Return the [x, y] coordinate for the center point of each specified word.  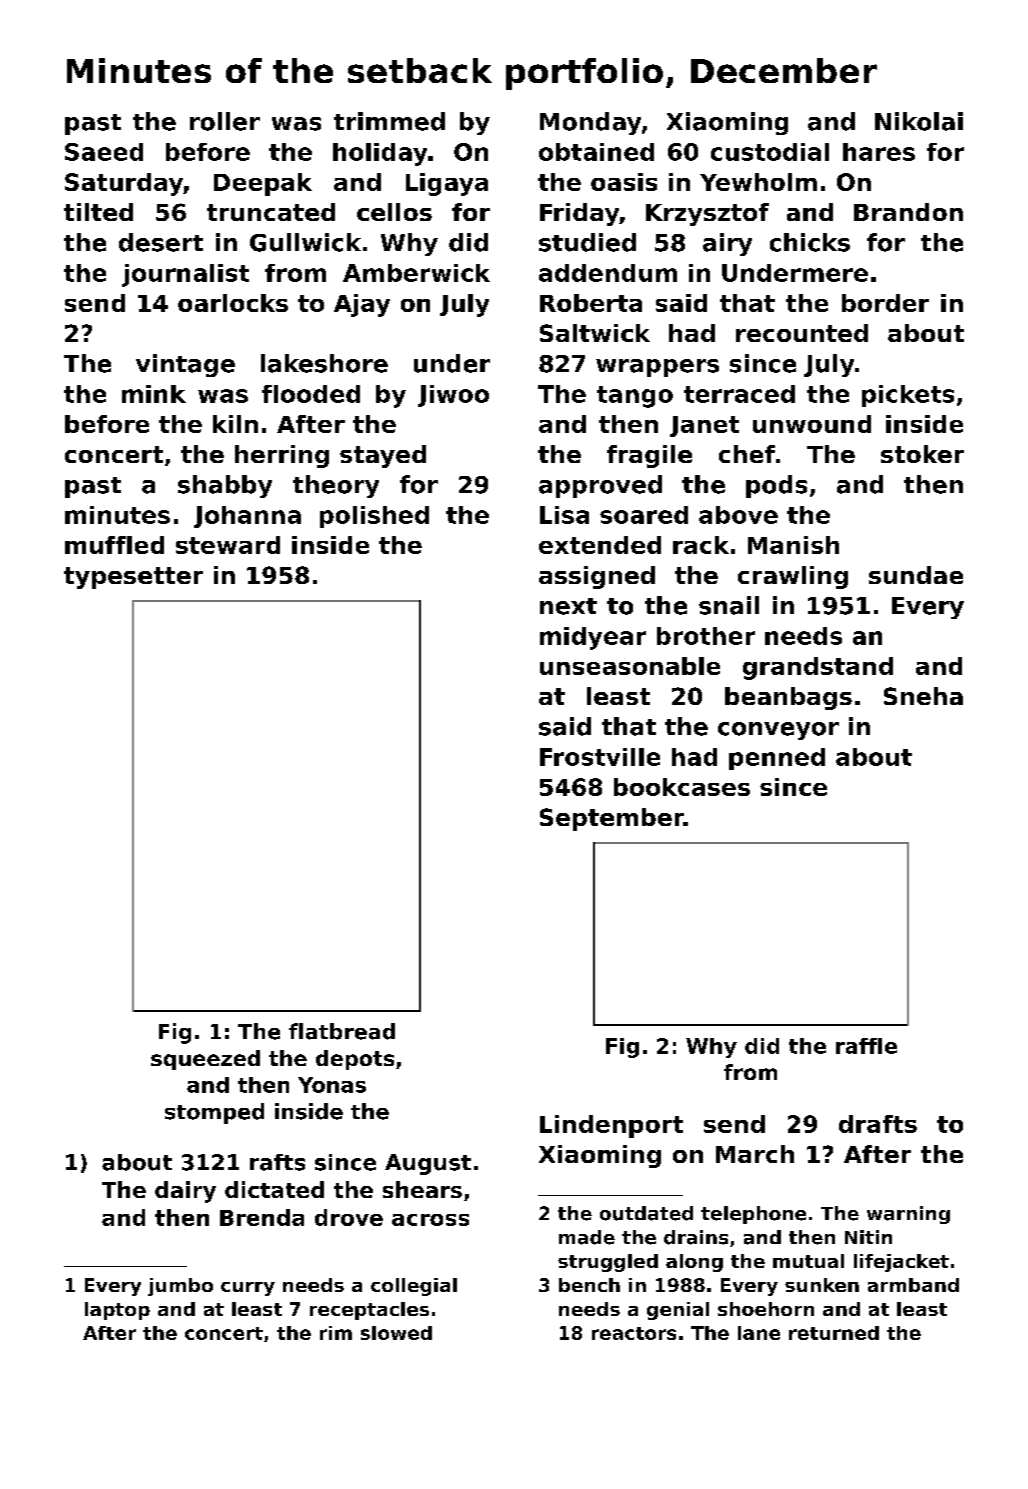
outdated [646, 1213]
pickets [908, 396]
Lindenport [611, 1126]
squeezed [205, 1060]
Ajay [362, 305]
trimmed [389, 121]
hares [879, 152]
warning [908, 1215]
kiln [235, 424]
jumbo [180, 1287]
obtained [596, 152]
